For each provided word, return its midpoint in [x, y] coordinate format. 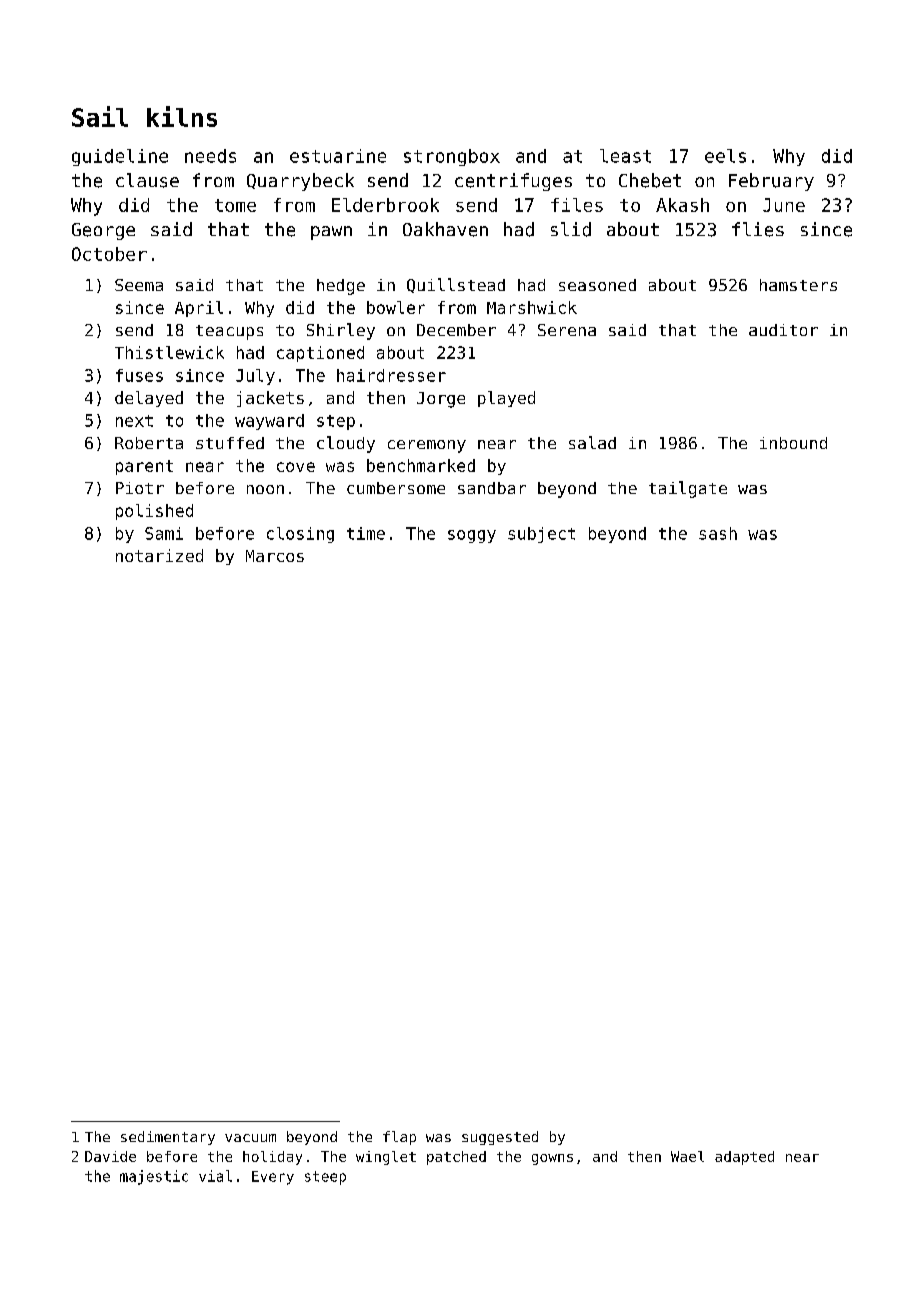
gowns [552, 1159]
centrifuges [513, 182]
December [456, 330]
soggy [472, 536]
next [134, 421]
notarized [159, 555]
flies [758, 229]
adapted [744, 1158]
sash [718, 533]
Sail [100, 116]
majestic [154, 1177]
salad [592, 442]
